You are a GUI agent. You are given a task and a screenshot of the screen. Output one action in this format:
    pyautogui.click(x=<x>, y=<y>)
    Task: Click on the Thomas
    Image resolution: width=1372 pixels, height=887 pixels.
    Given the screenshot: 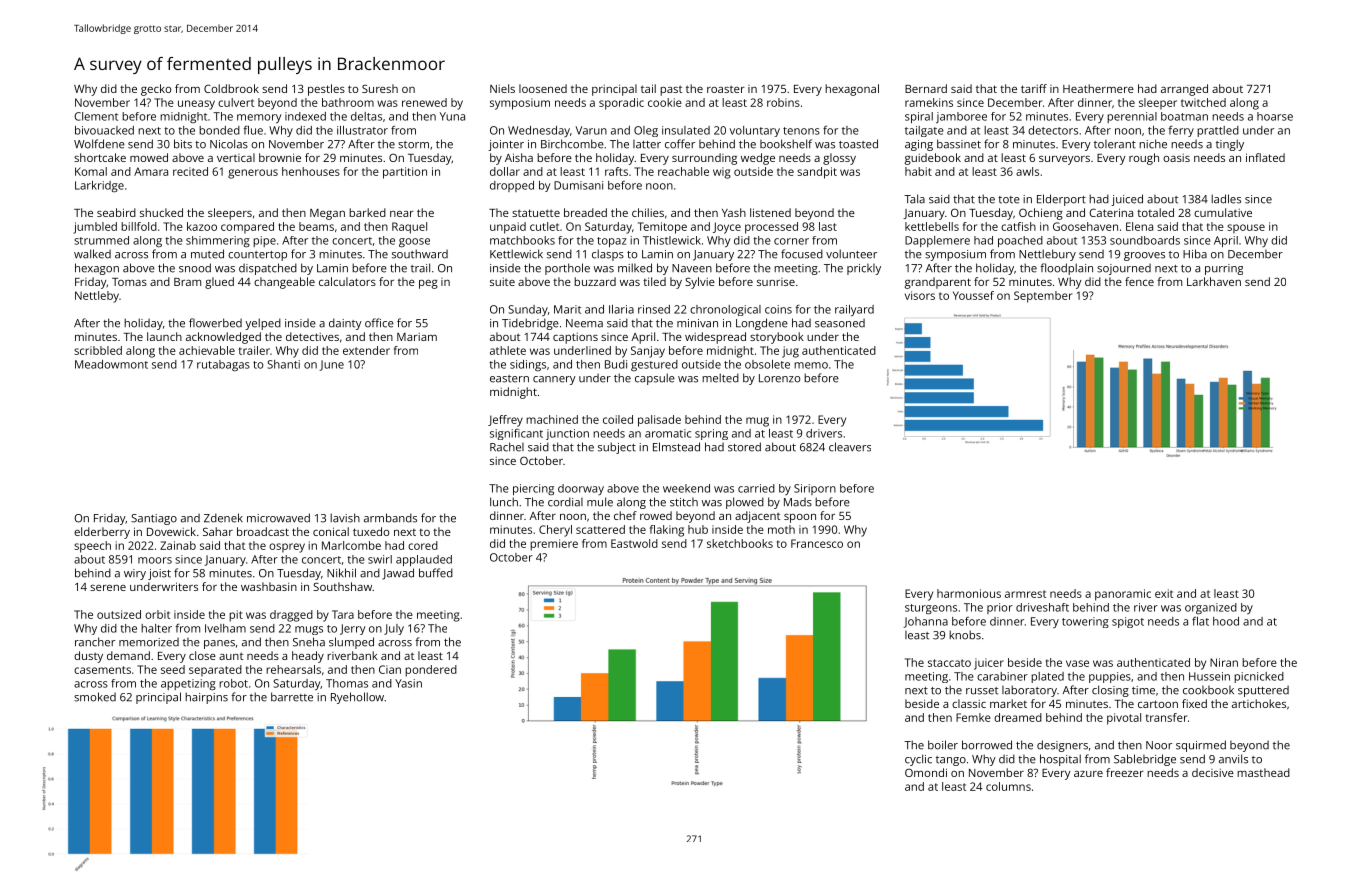 What is the action you would take?
    pyautogui.click(x=347, y=683)
